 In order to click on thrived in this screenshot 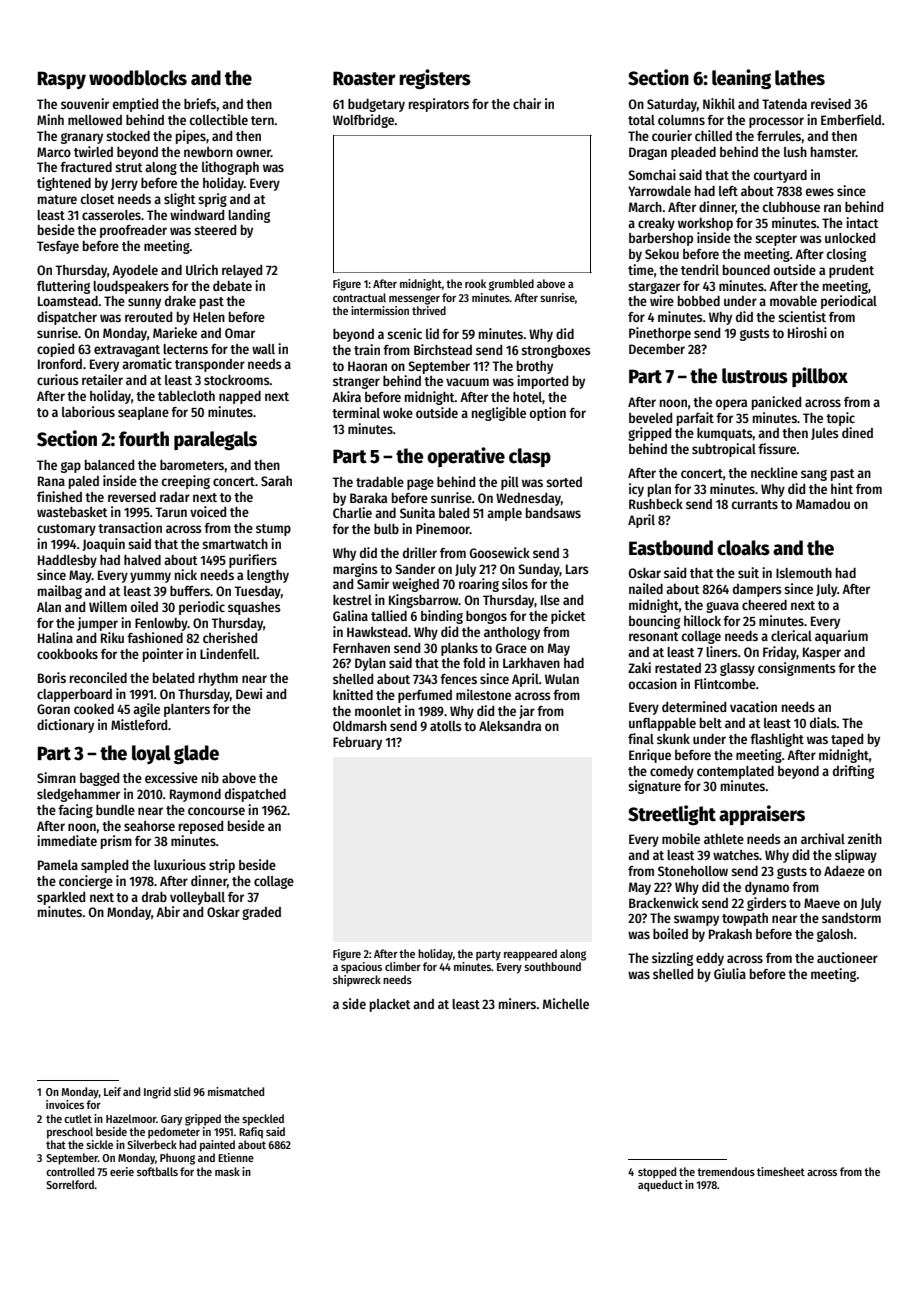, I will do `click(429, 310)`.
